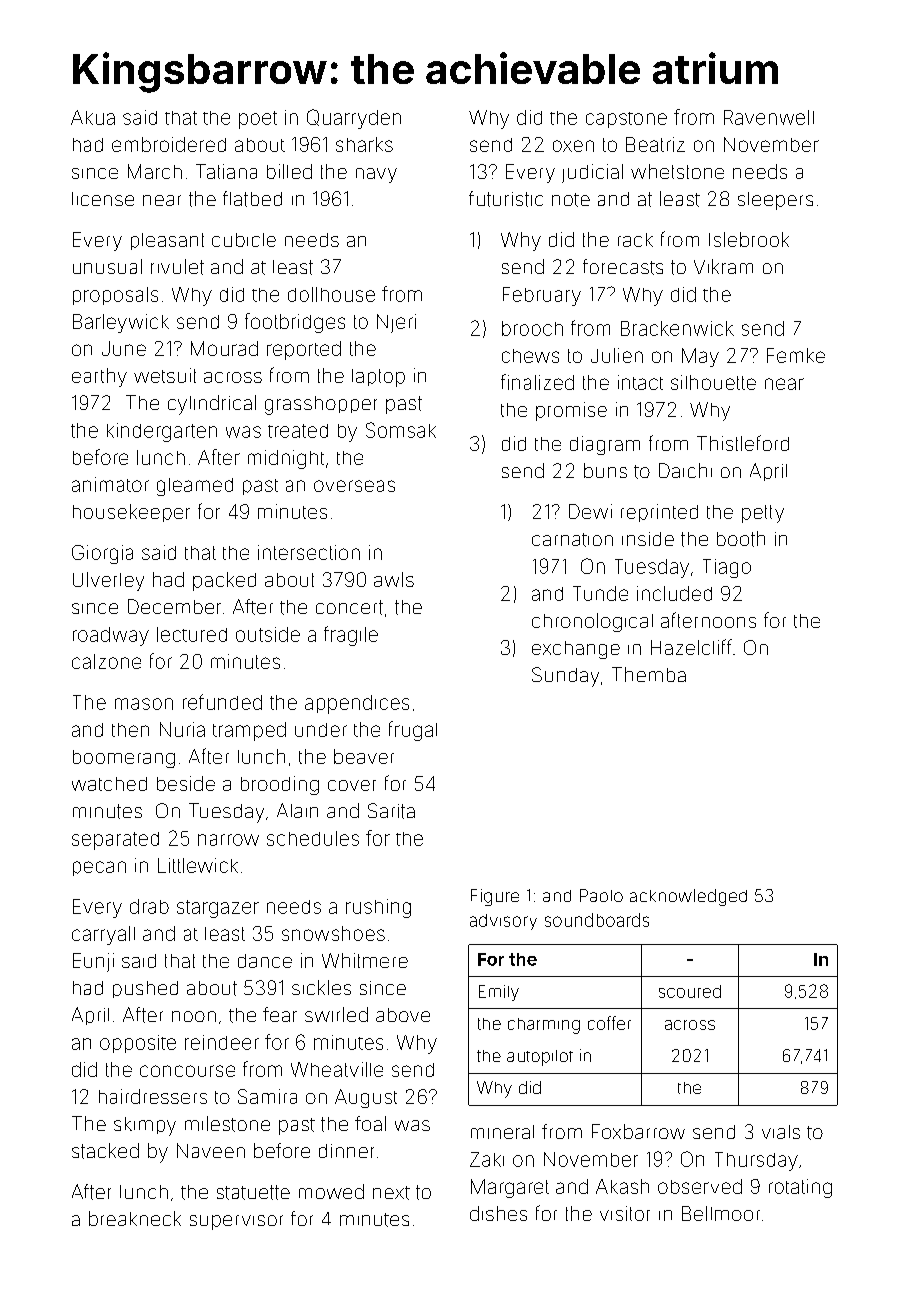  Describe the element at coordinates (769, 117) in the screenshot. I see `Ravenwell` at that location.
